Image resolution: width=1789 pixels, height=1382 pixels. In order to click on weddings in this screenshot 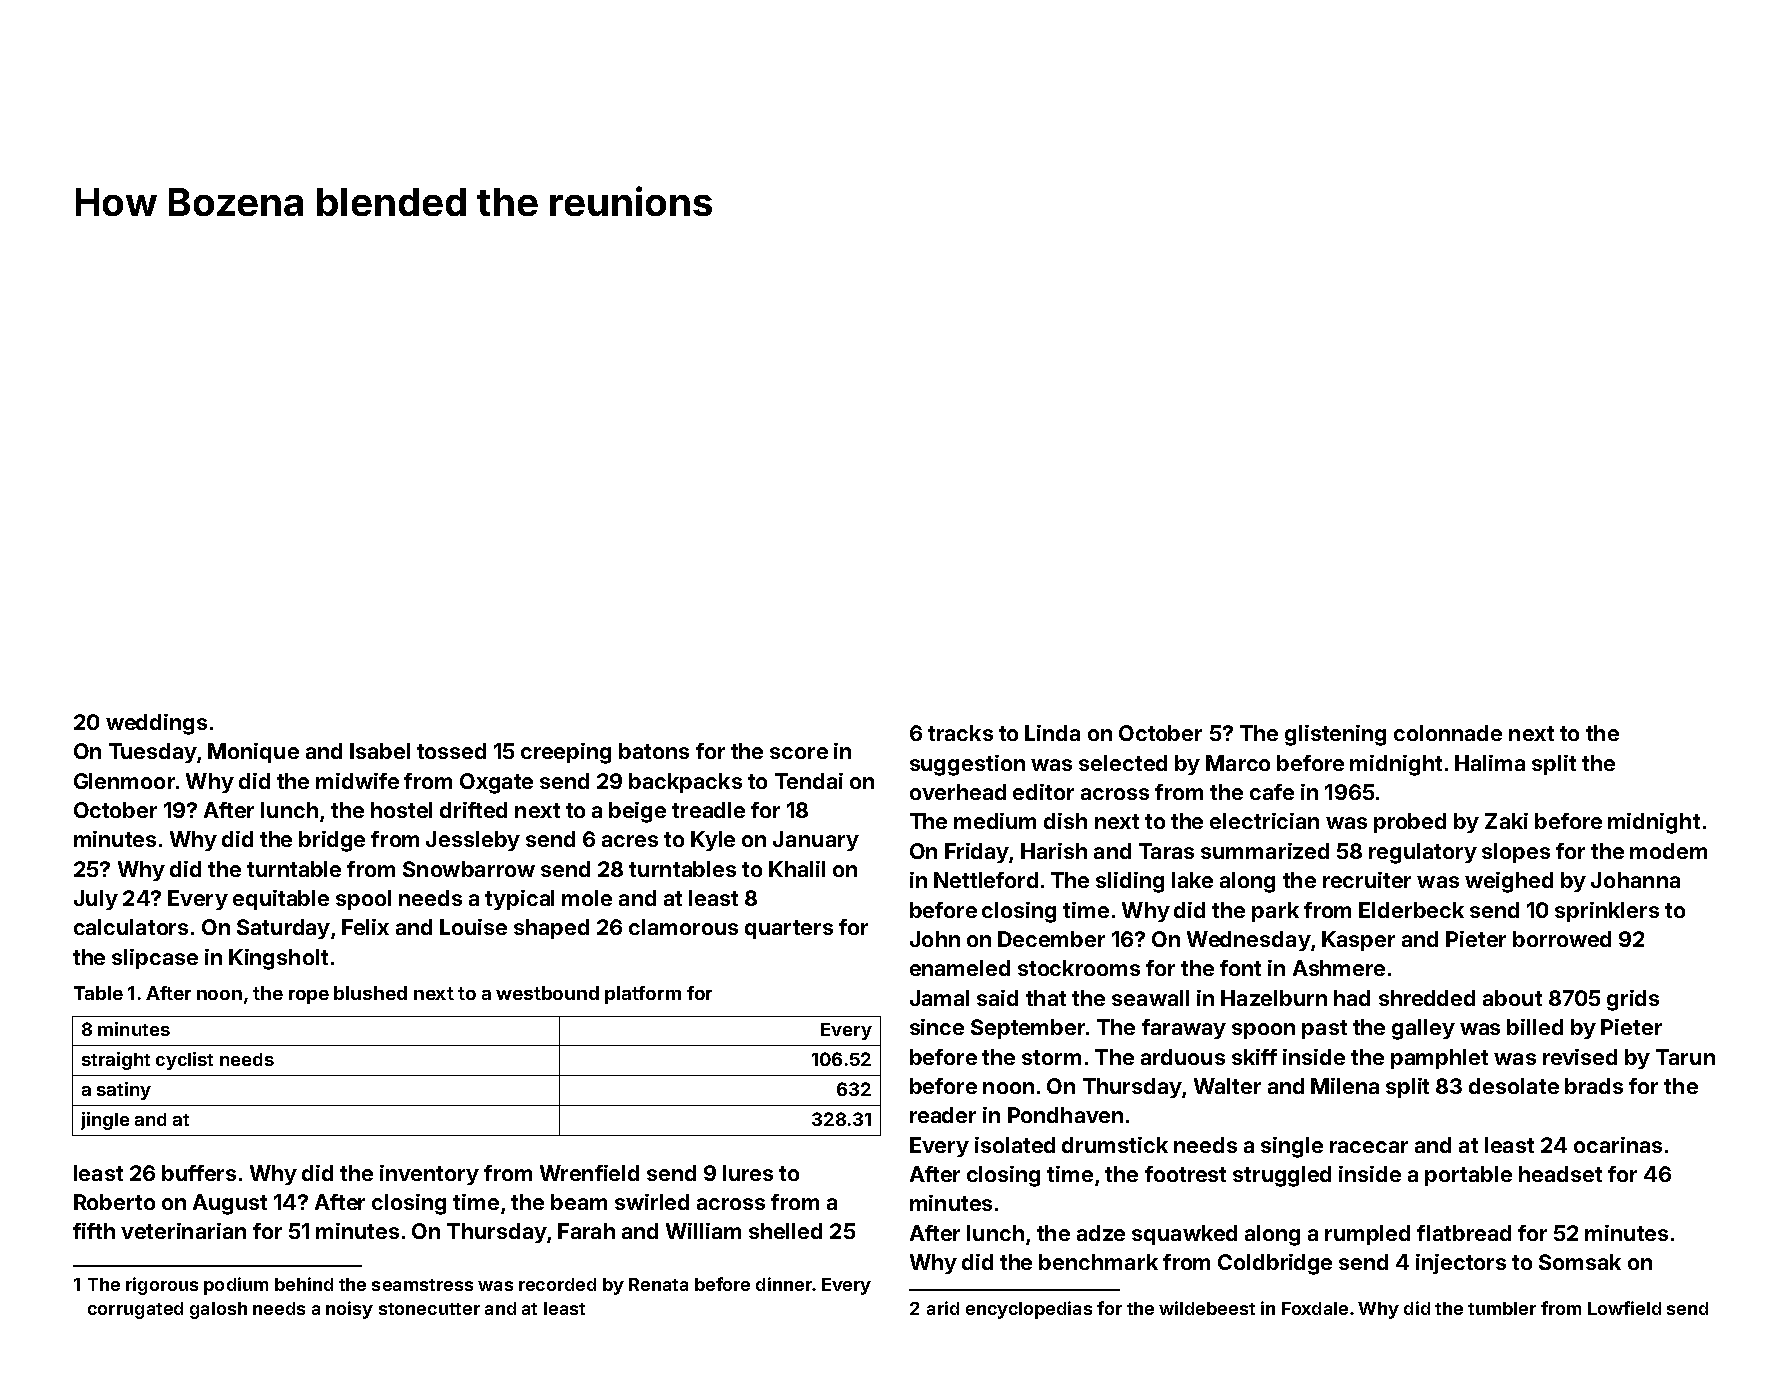, I will do `click(156, 724)`.
